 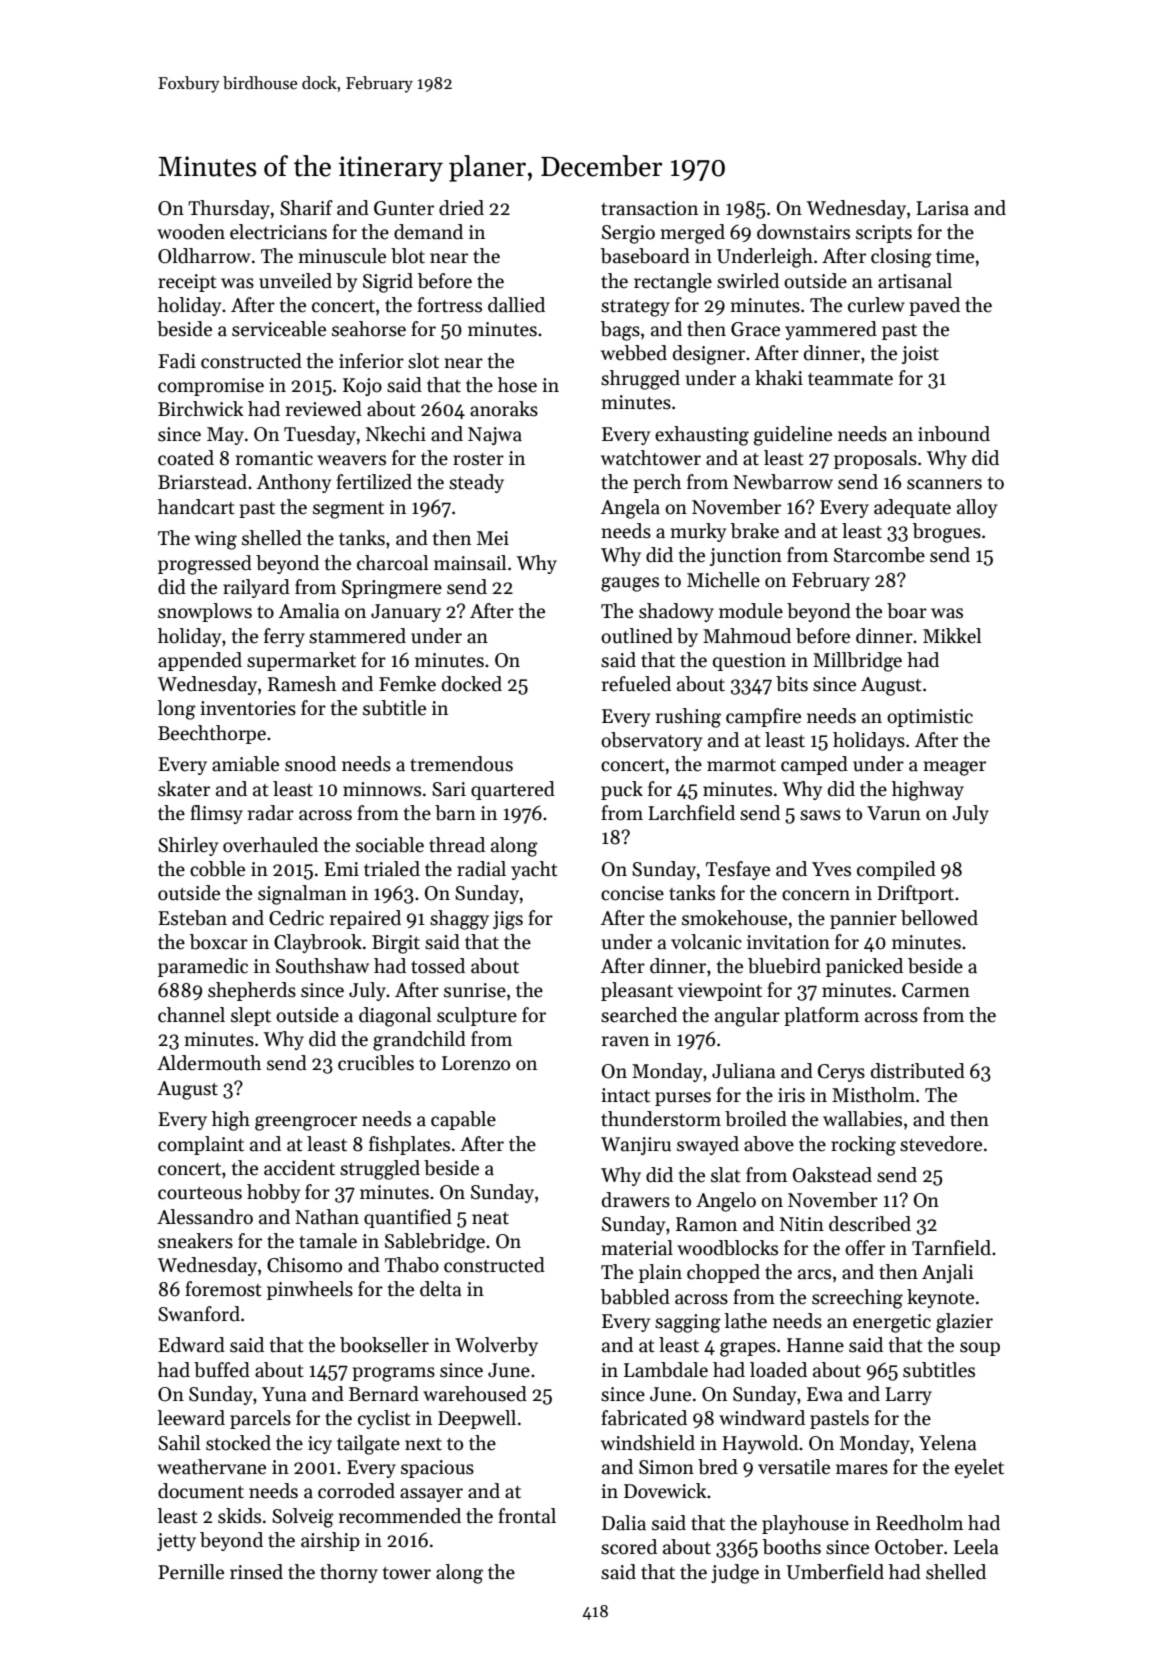 I want to click on snood, so click(x=310, y=764).
